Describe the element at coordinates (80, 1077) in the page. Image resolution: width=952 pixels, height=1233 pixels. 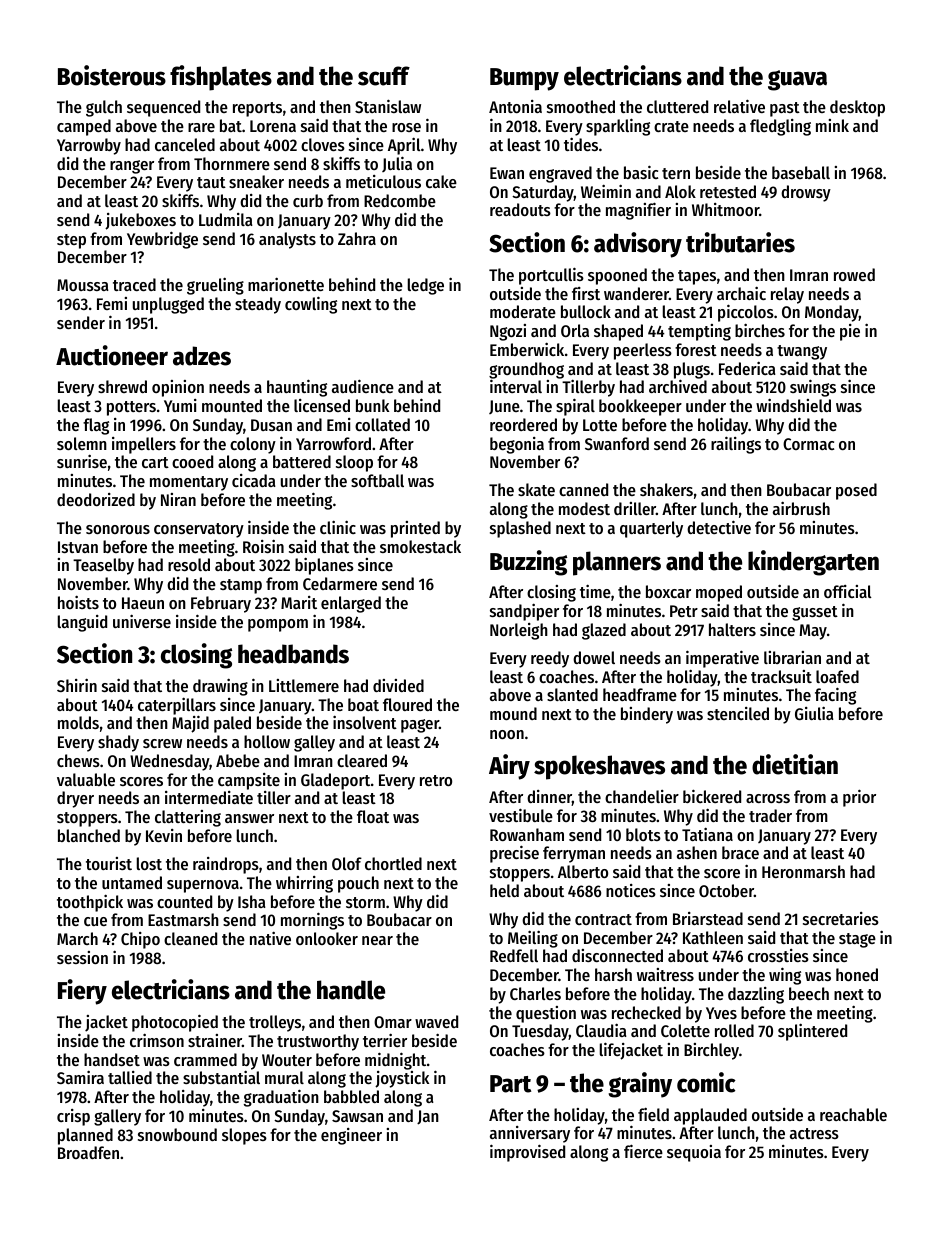
I see `Samira` at that location.
